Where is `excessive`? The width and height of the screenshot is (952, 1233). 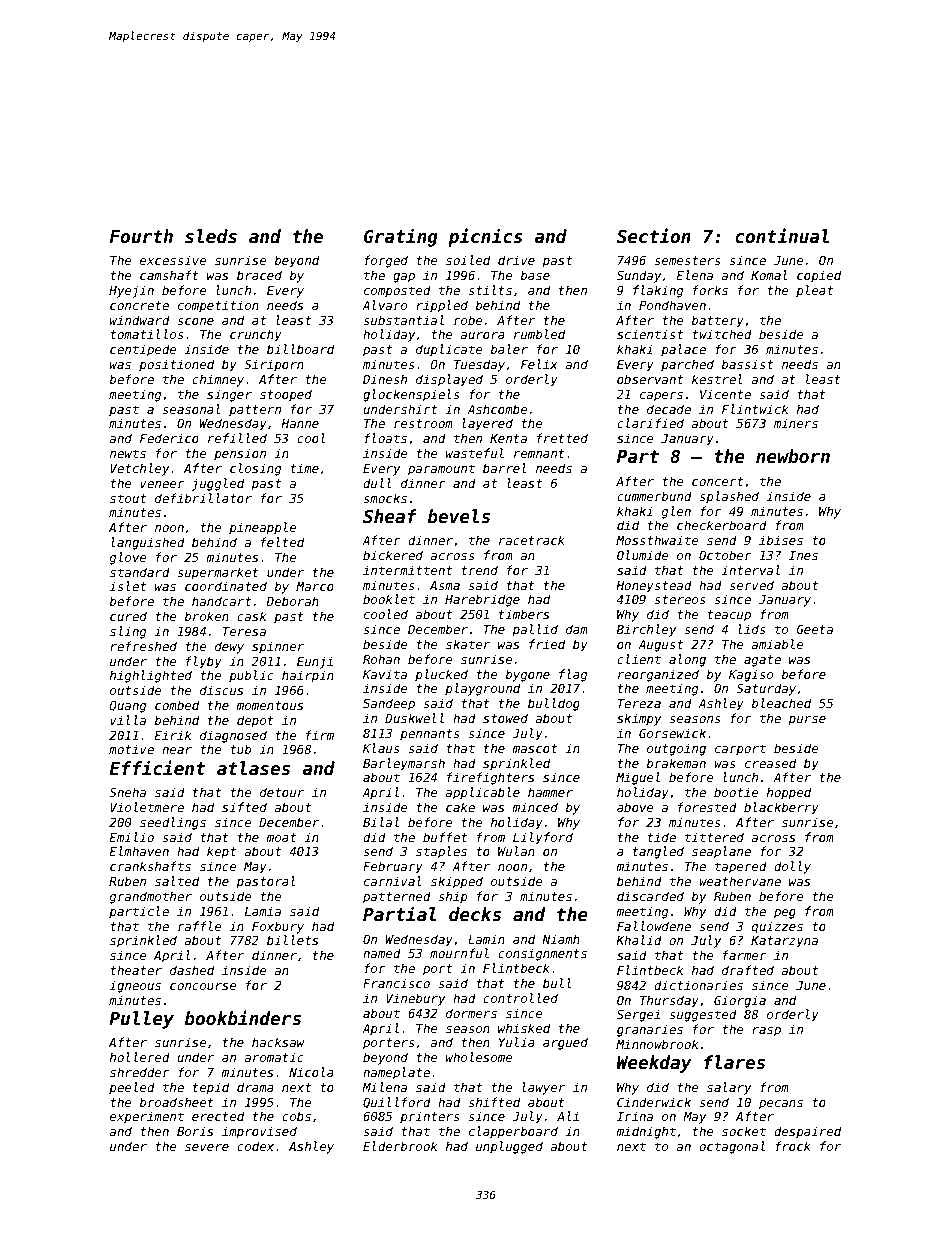
excessive is located at coordinates (173, 260).
